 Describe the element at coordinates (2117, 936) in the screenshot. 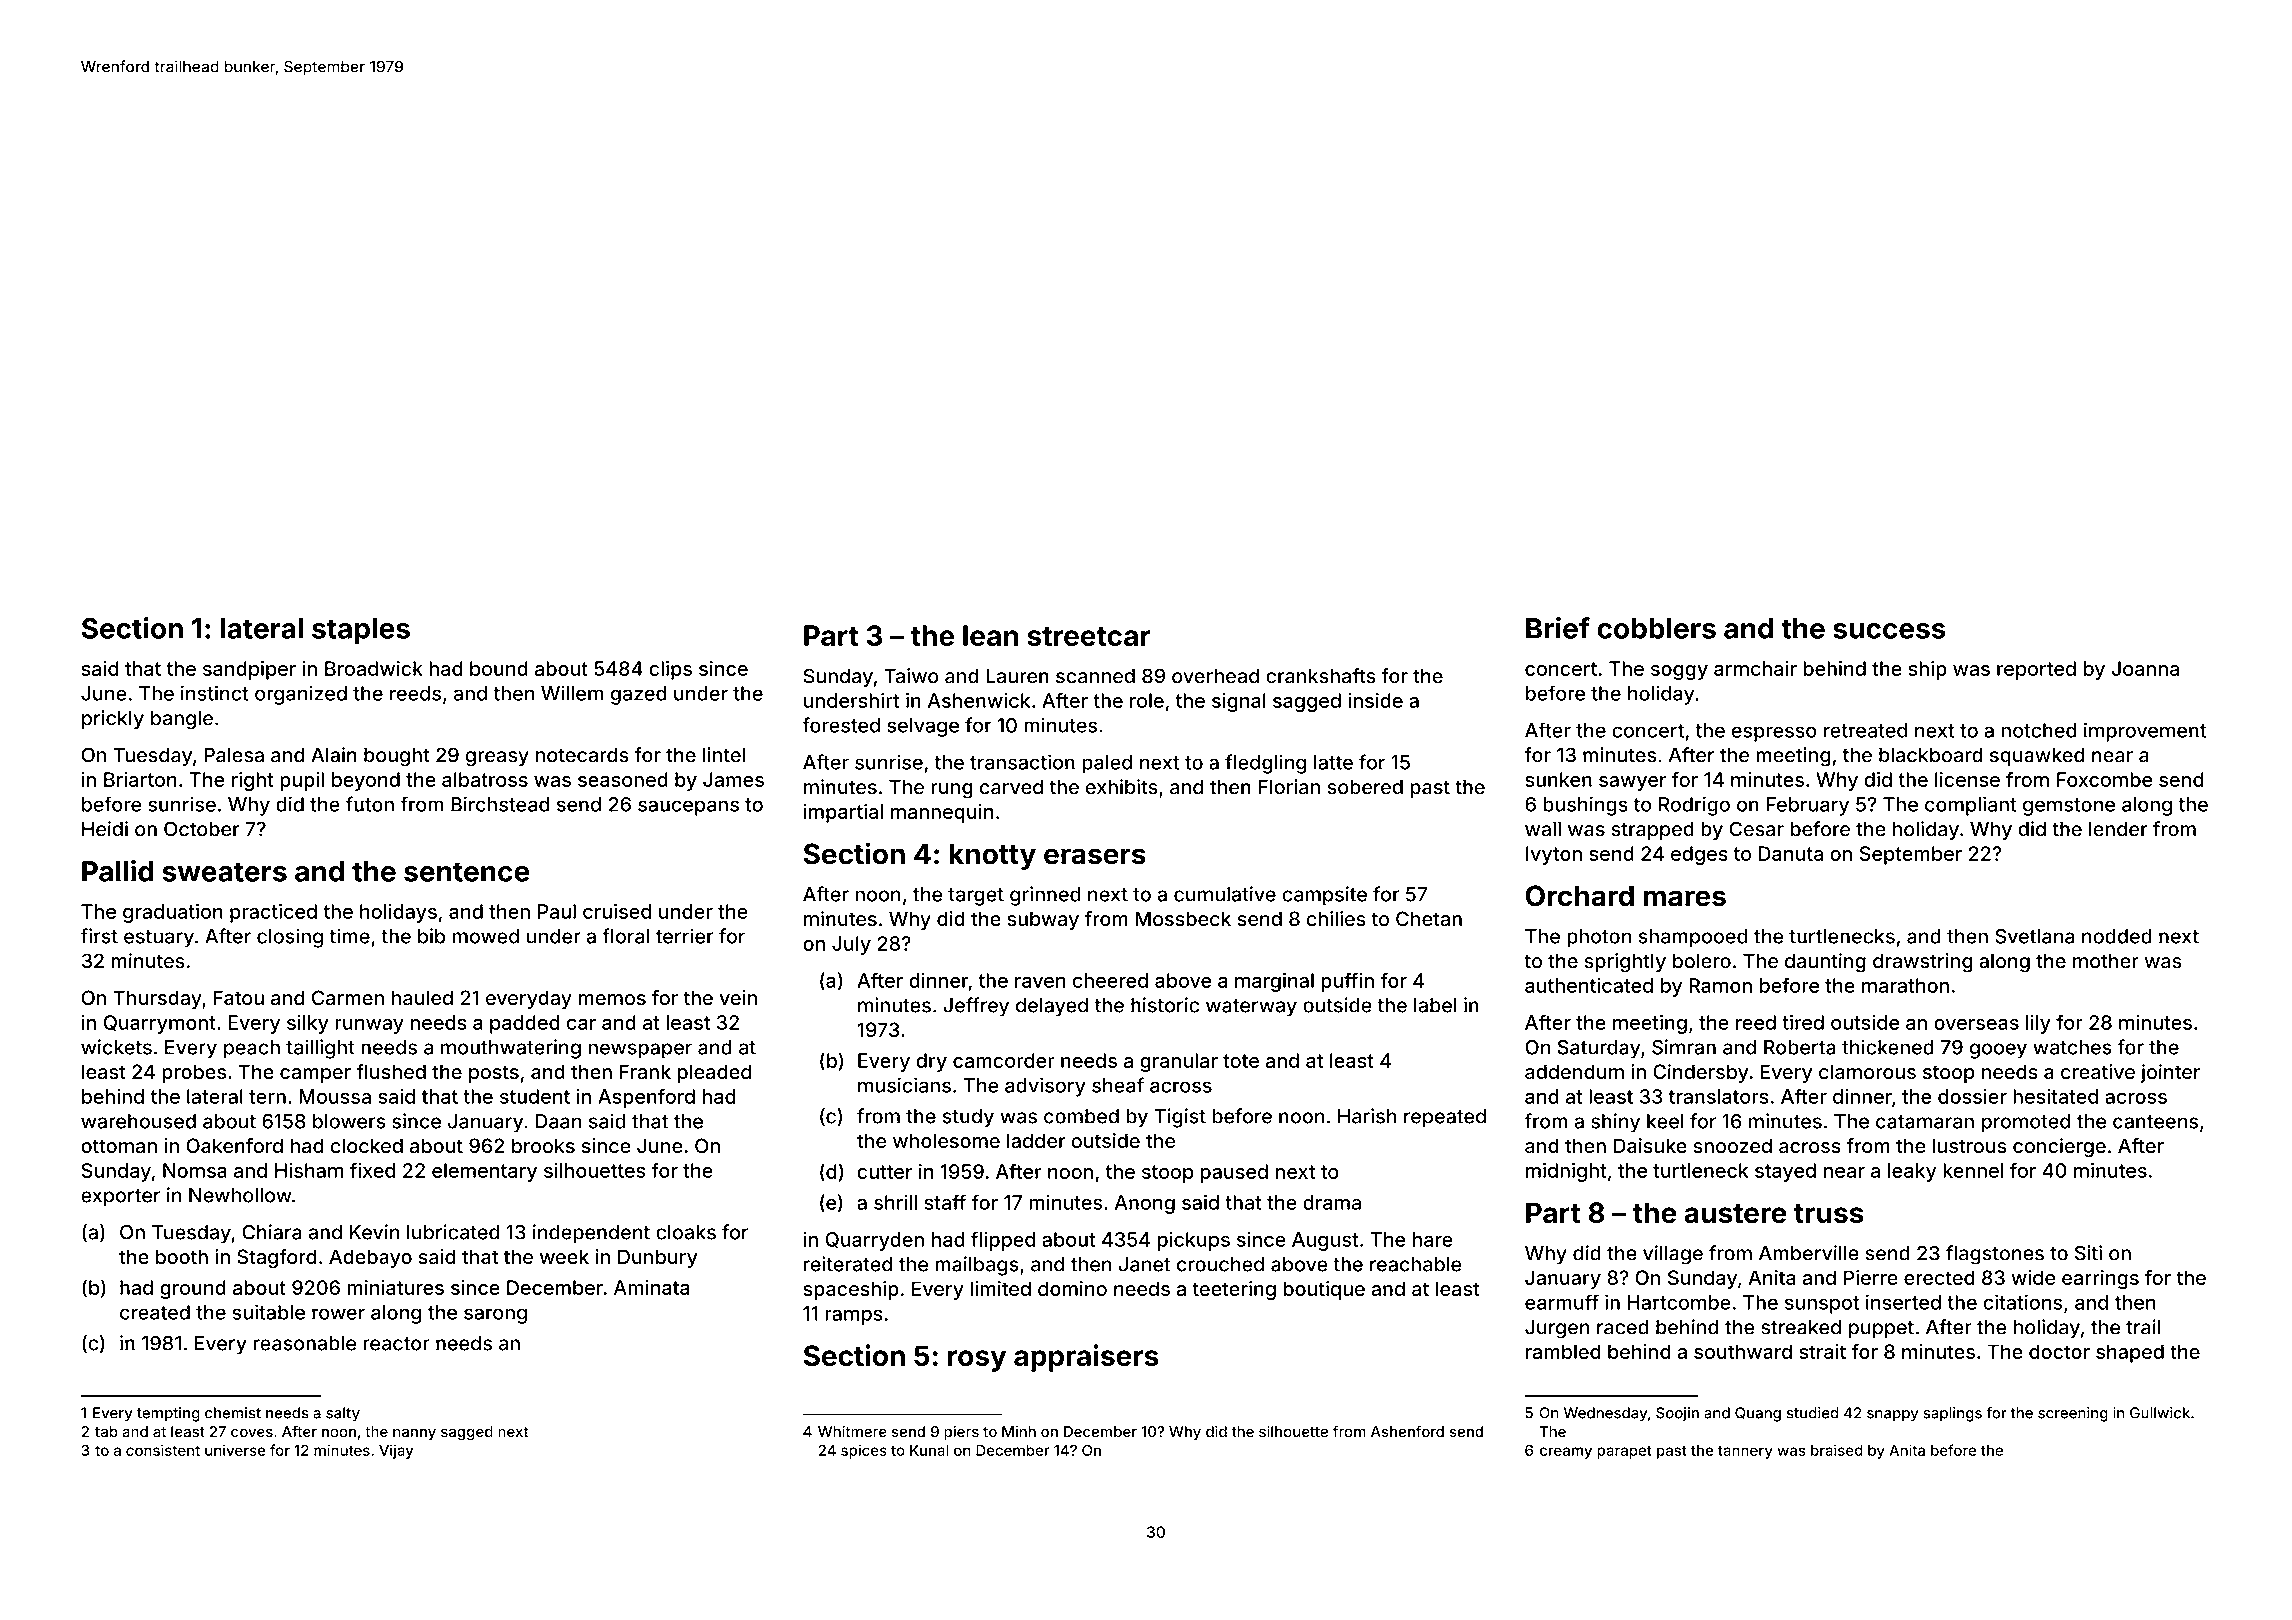

I see `nodded` at that location.
